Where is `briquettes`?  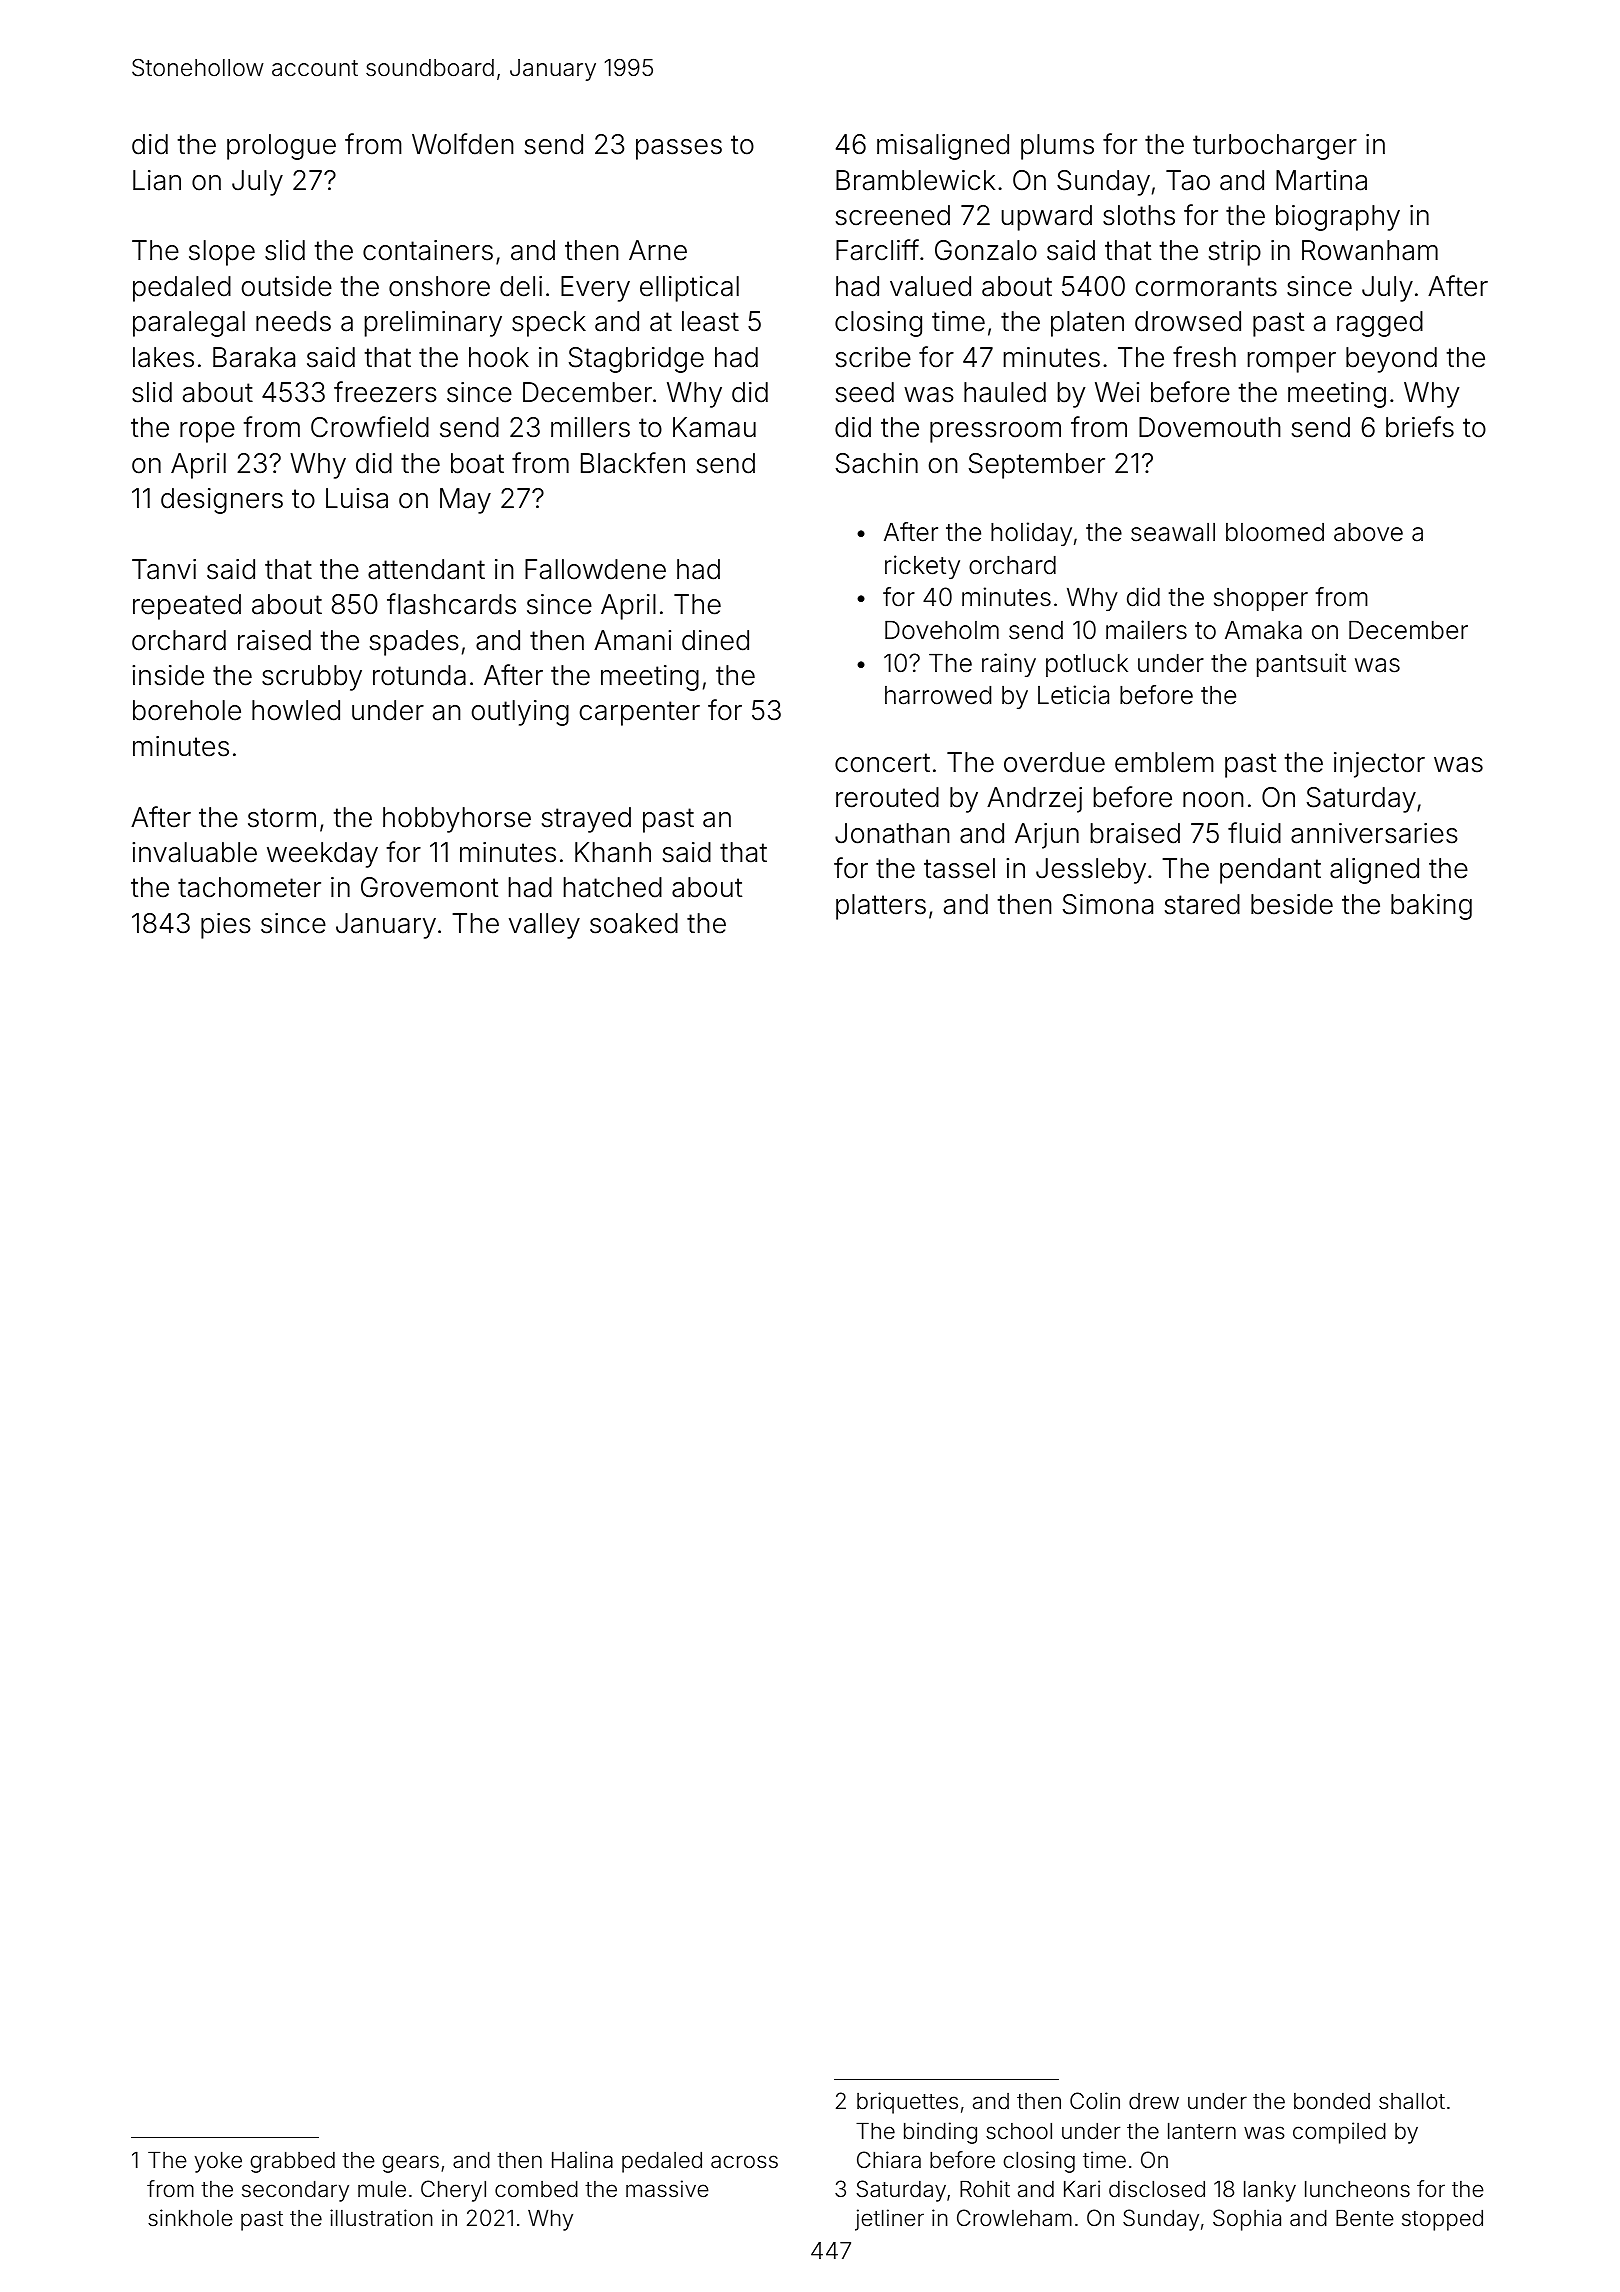
briquettes is located at coordinates (907, 2103).
